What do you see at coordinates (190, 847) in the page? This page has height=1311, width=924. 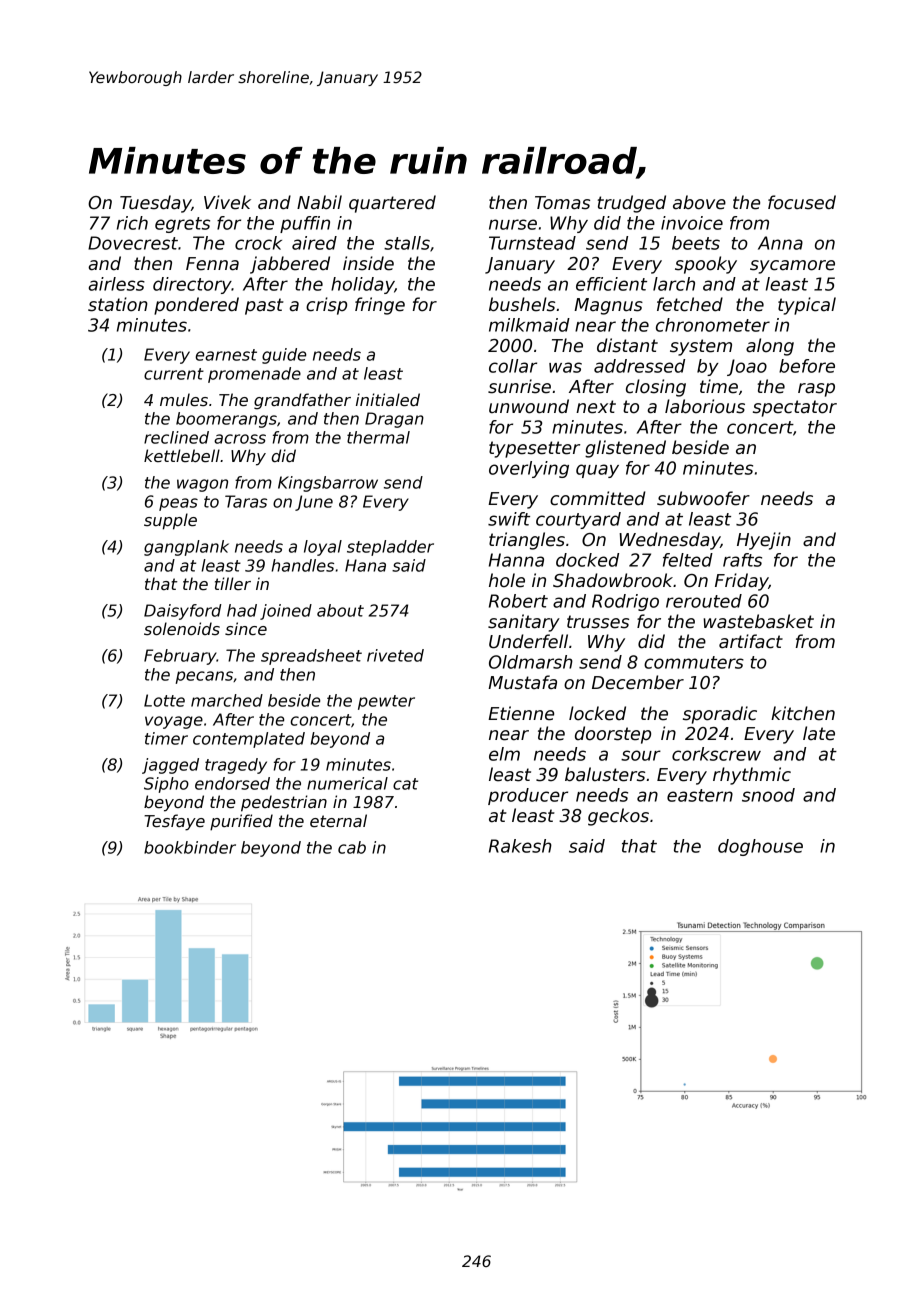 I see `bookbinder` at bounding box center [190, 847].
